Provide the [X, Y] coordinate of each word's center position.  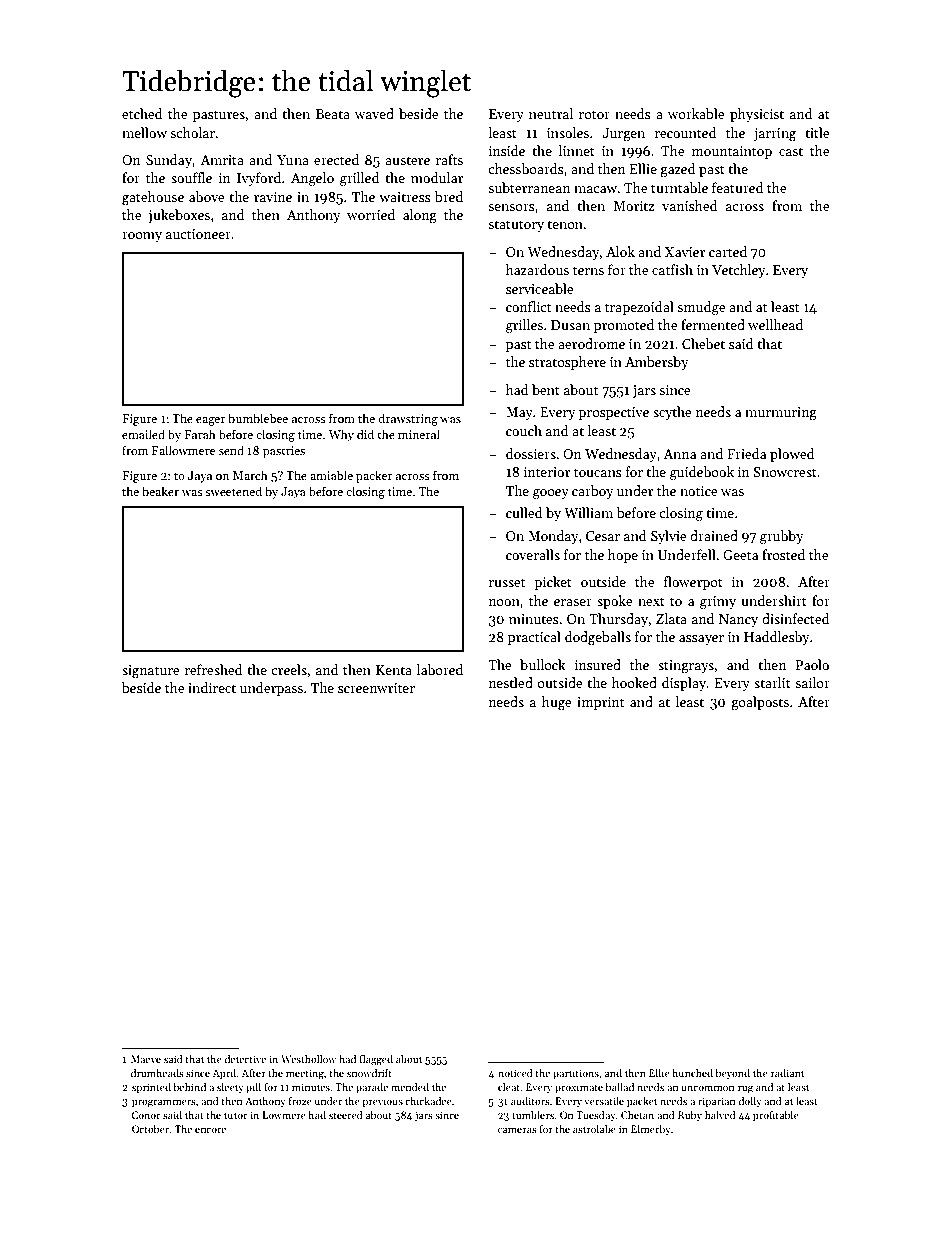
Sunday [169, 161]
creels [289, 669]
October [151, 1129]
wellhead [775, 324]
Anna [679, 454]
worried [371, 214]
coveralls [533, 554]
